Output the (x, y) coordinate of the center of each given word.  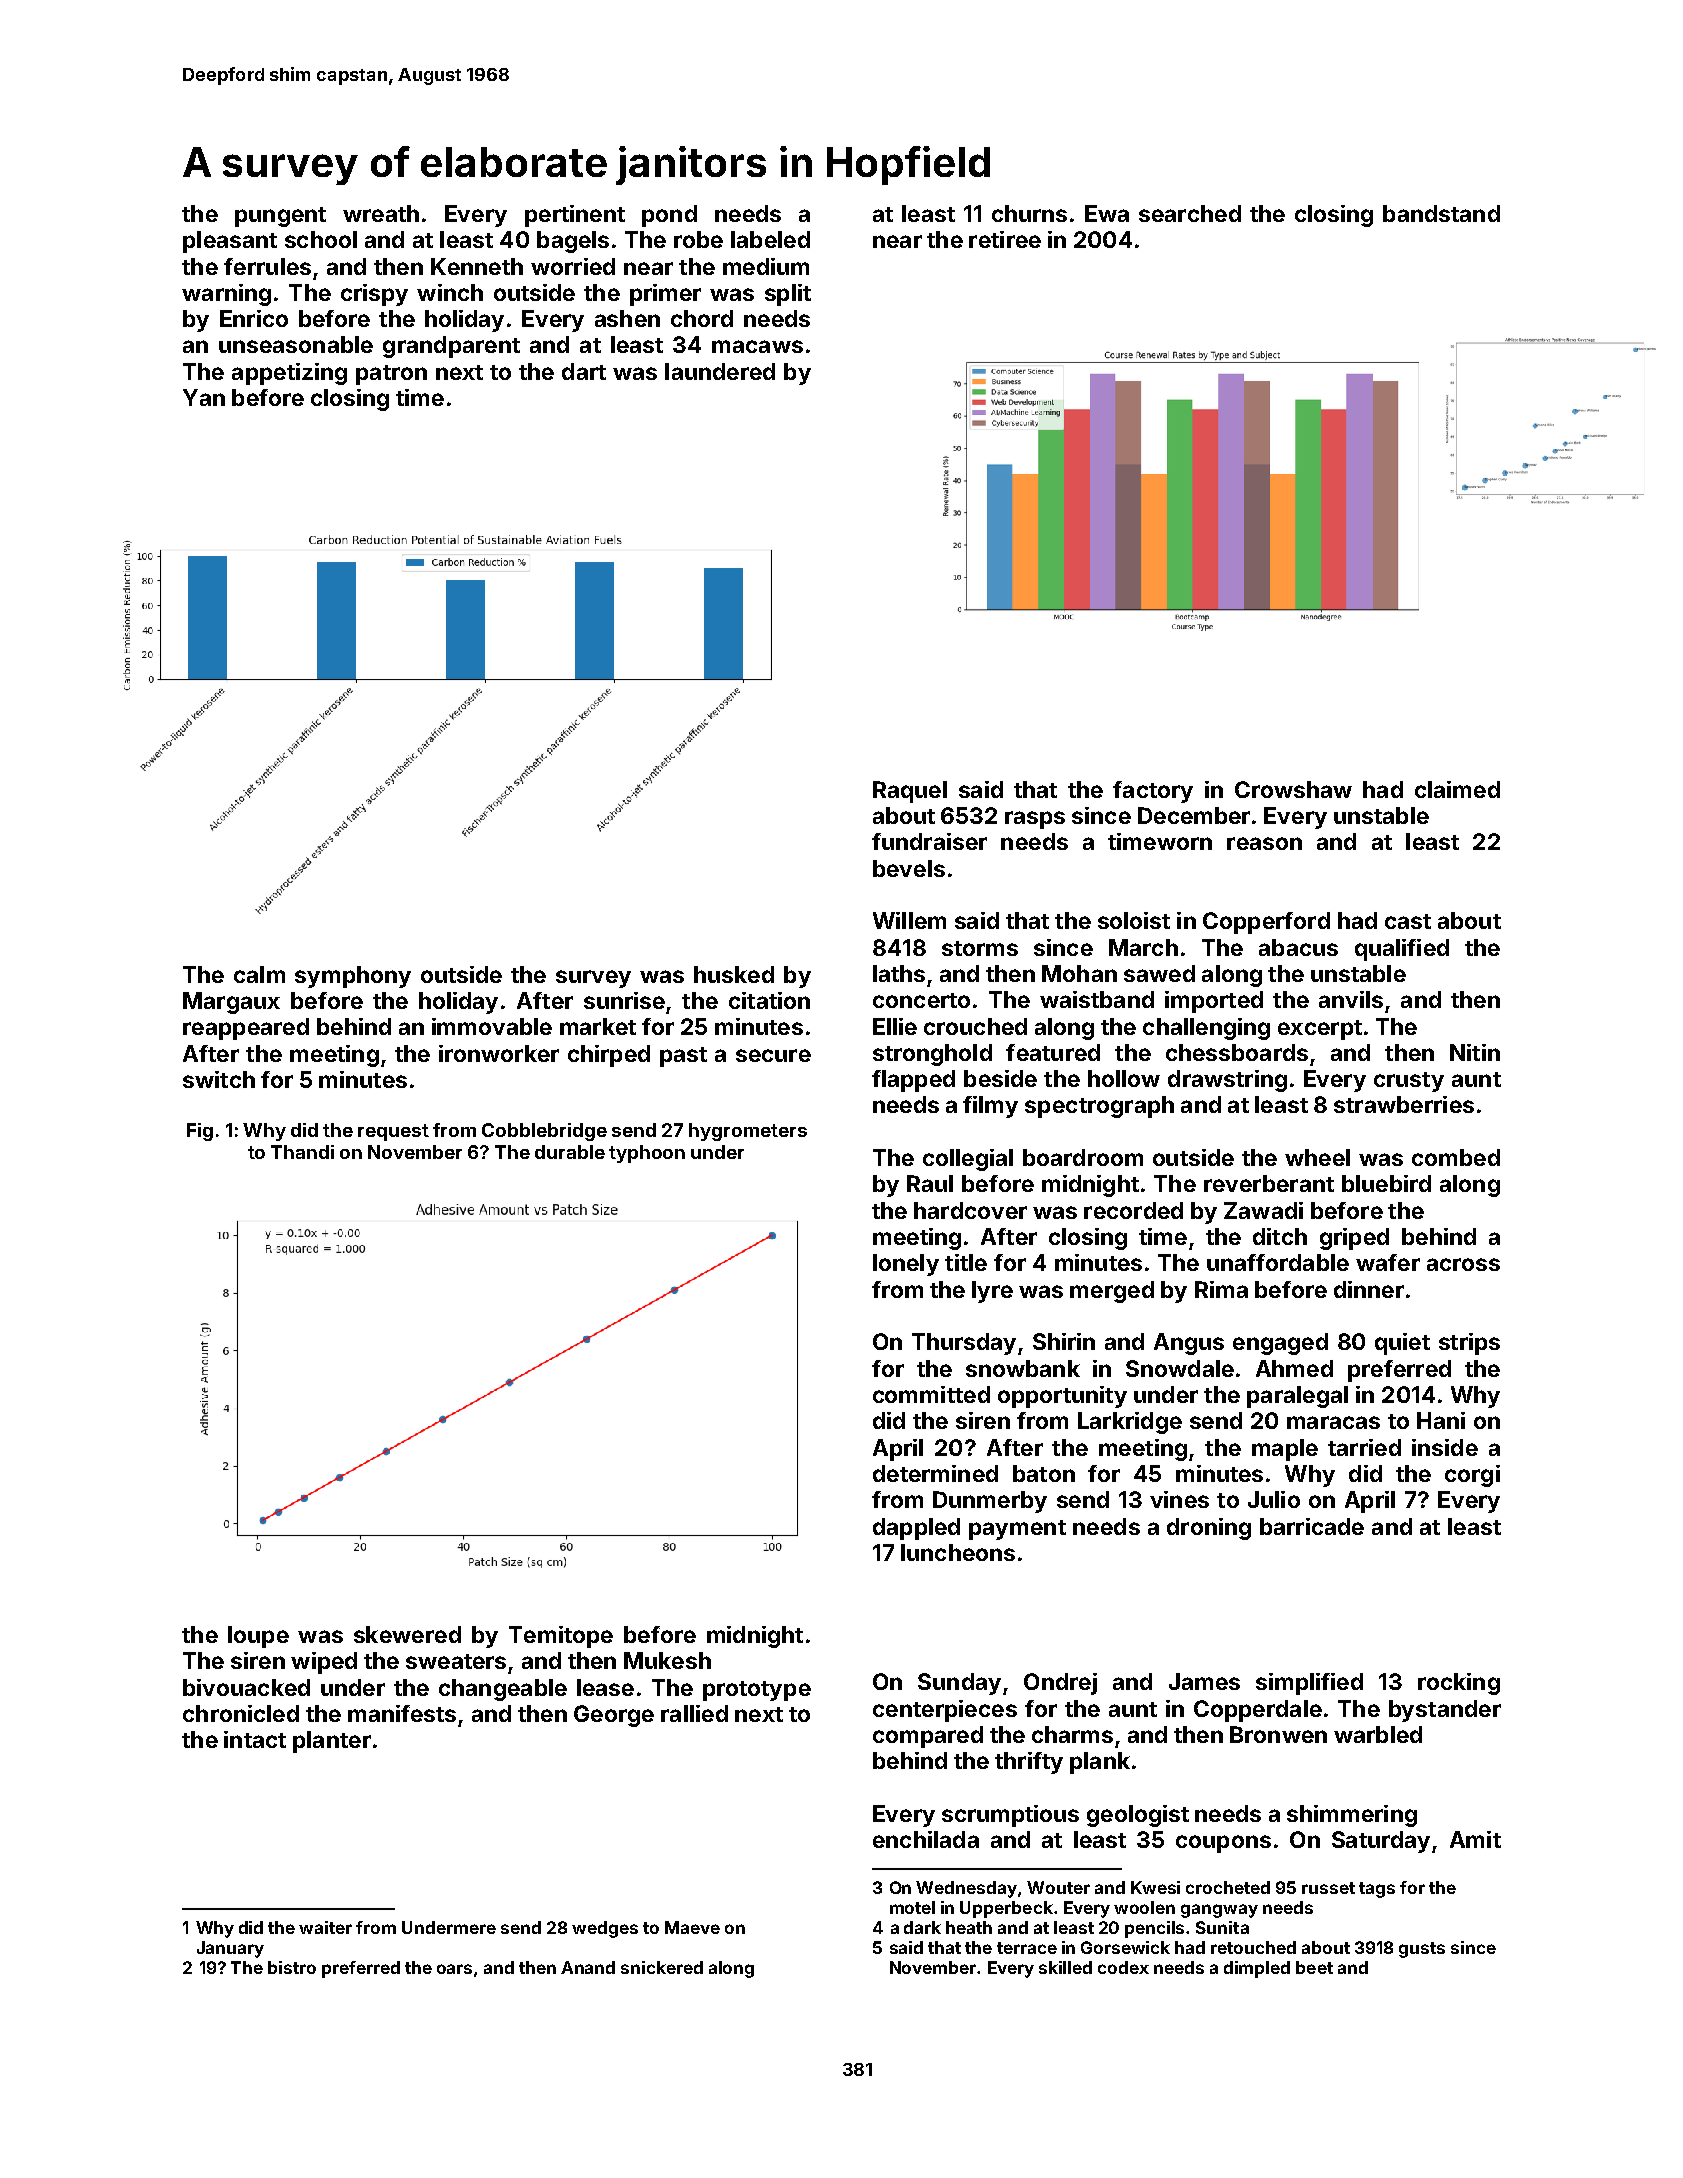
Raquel (910, 792)
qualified (1402, 950)
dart (584, 371)
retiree (1005, 239)
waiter (325, 1927)
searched (1190, 213)
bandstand (1441, 213)
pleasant (230, 242)
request (393, 1132)
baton (1044, 1473)
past (683, 1057)
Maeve (692, 1927)
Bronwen (1278, 1734)
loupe (258, 1637)
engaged (1280, 1344)
